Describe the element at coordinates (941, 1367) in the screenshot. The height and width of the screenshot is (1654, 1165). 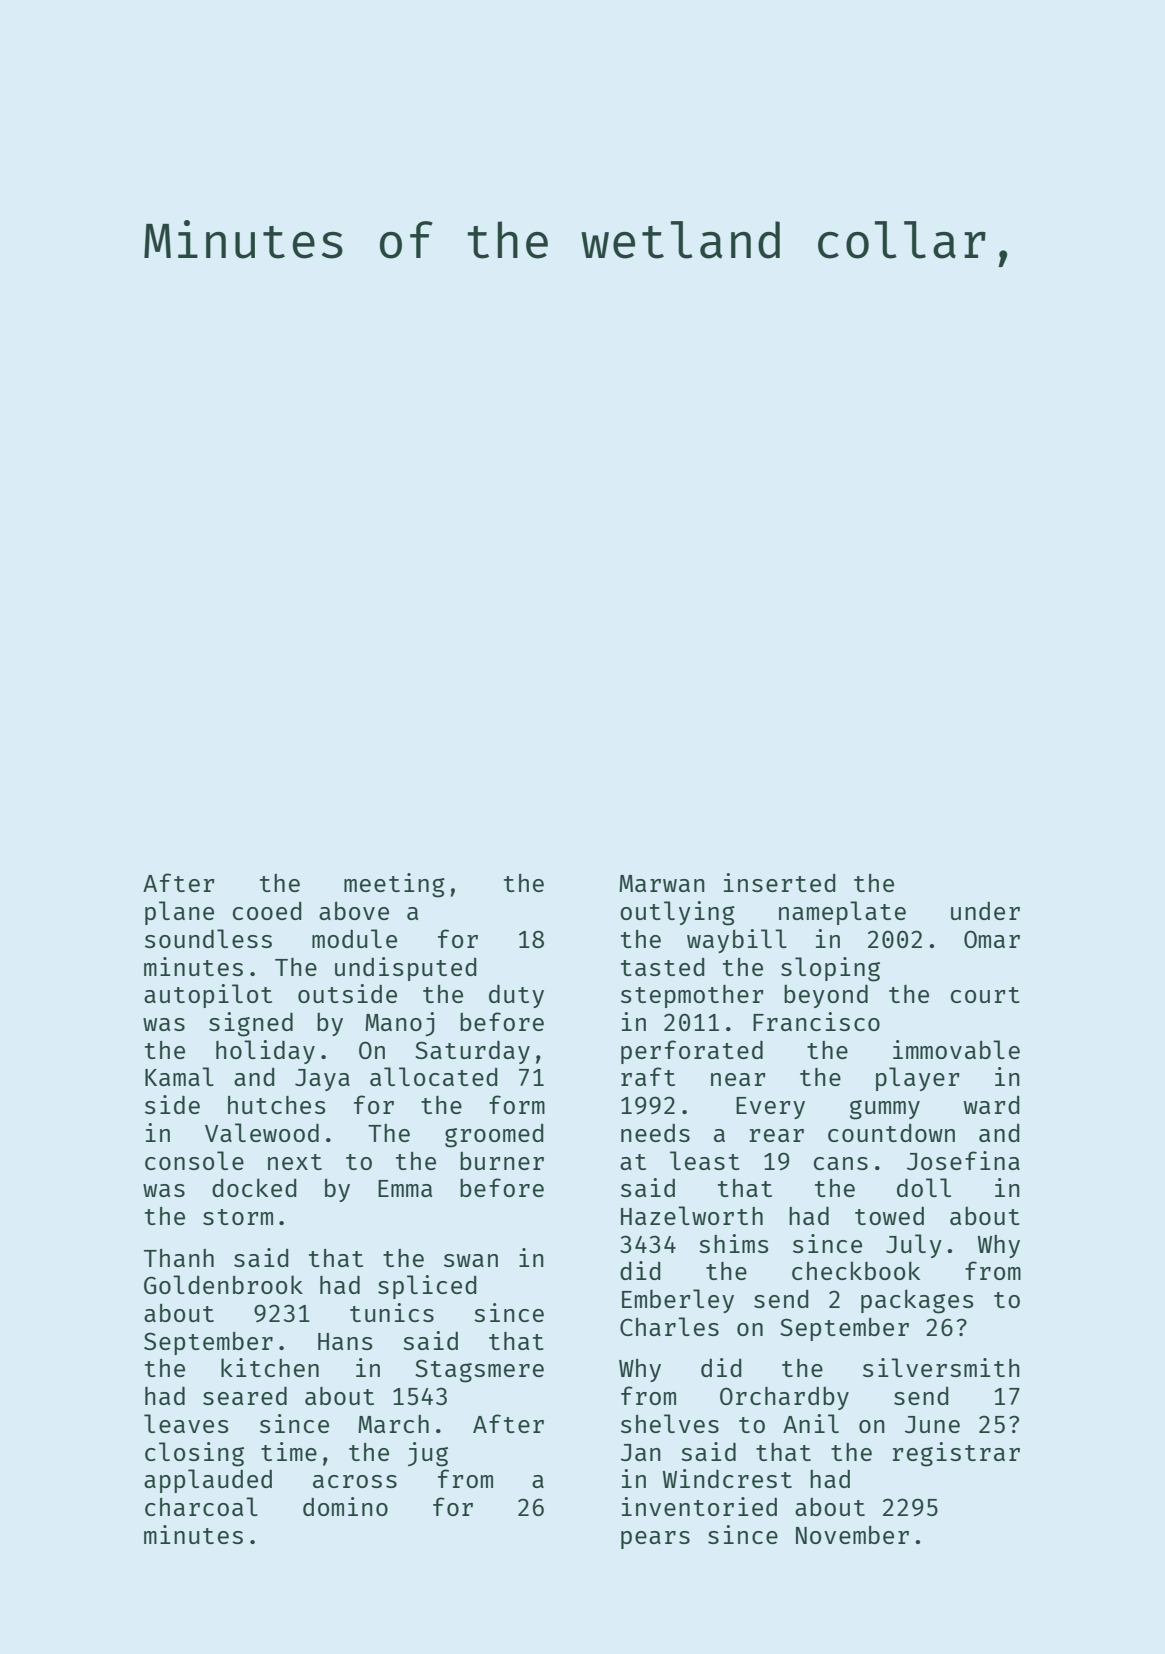
I see `silversmith` at that location.
